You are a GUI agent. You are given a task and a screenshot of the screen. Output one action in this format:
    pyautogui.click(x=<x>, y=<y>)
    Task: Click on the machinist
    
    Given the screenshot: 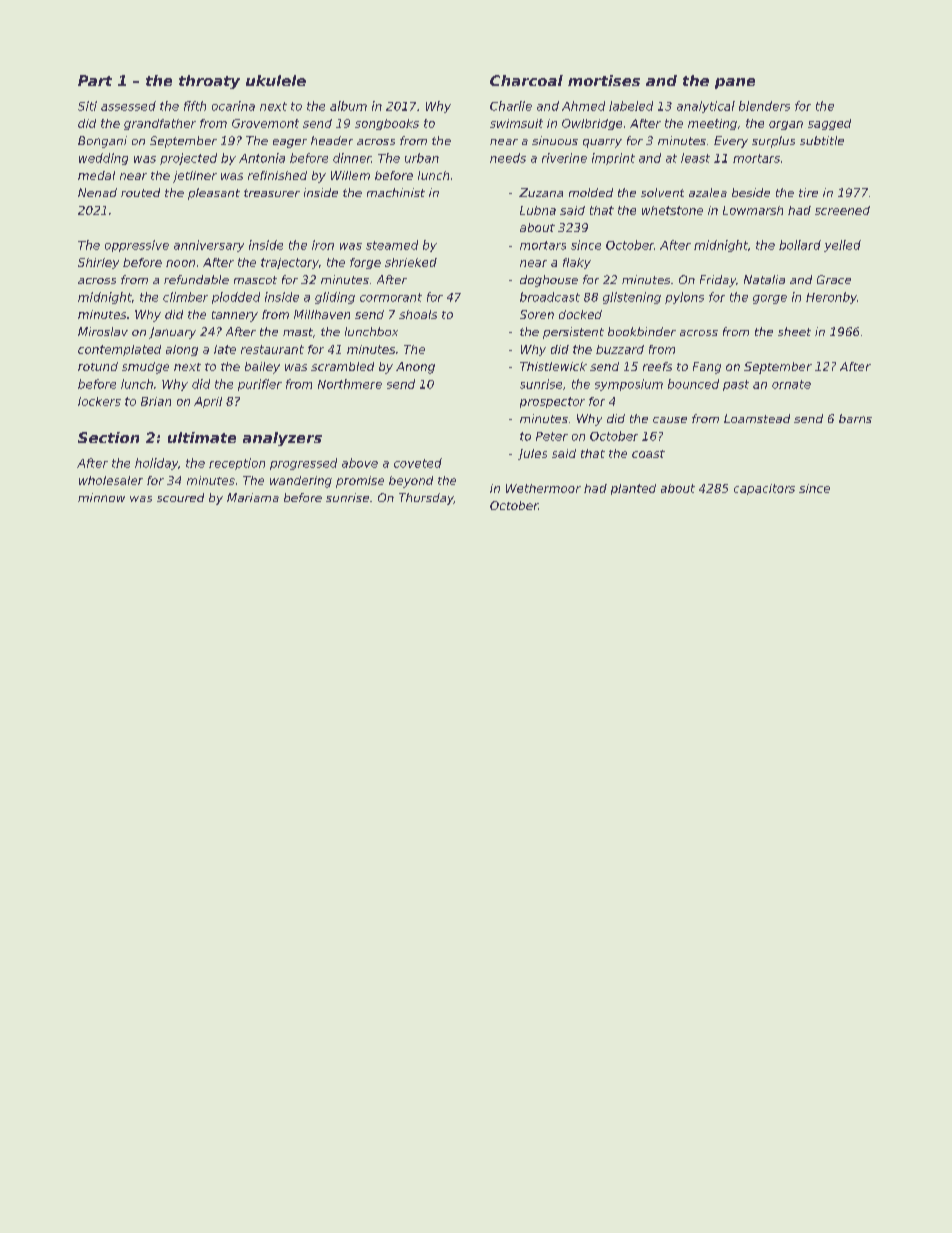 What is the action you would take?
    pyautogui.click(x=396, y=192)
